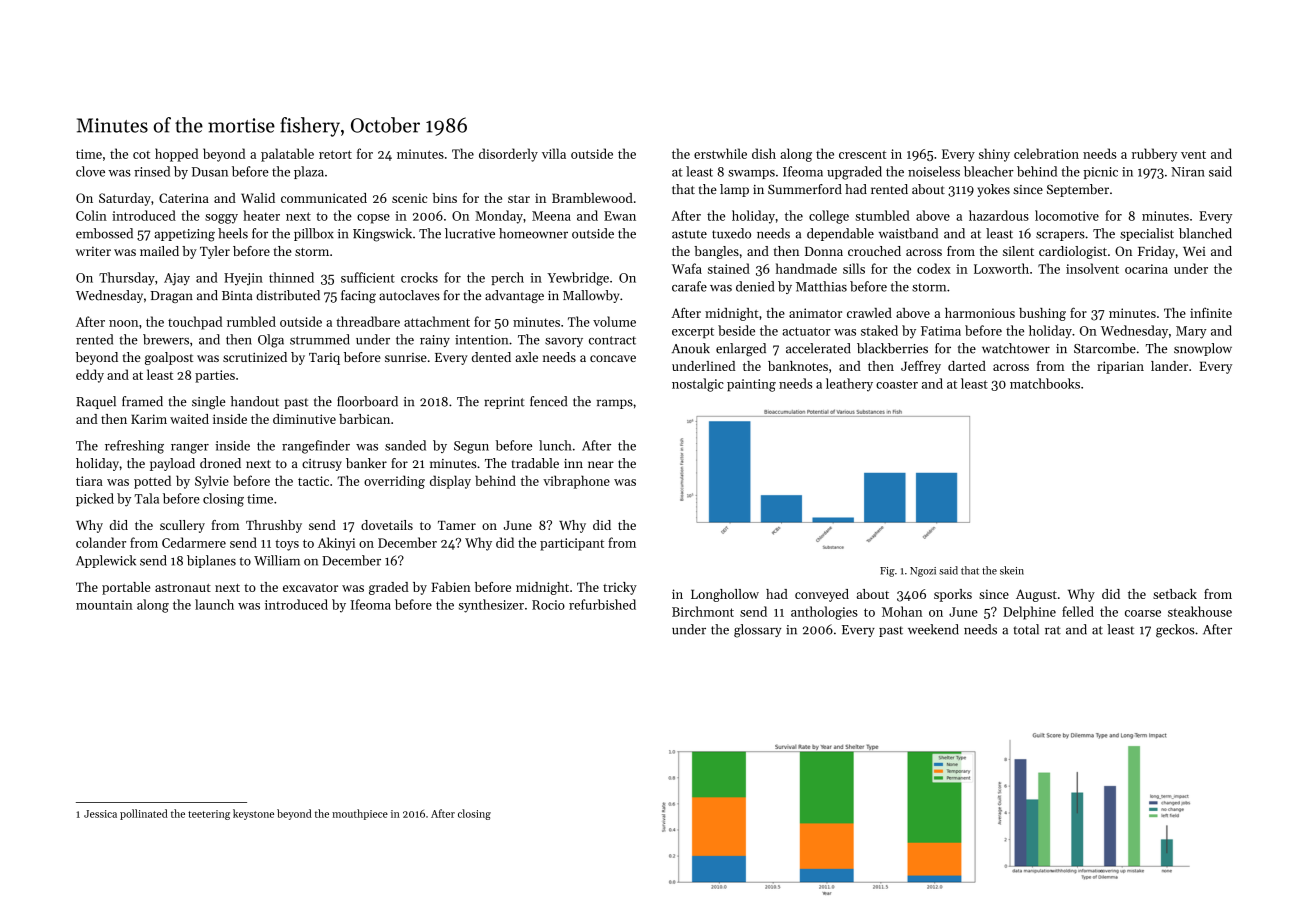 Image resolution: width=1308 pixels, height=924 pixels. Describe the element at coordinates (437, 321) in the image. I see `attachment` at that location.
